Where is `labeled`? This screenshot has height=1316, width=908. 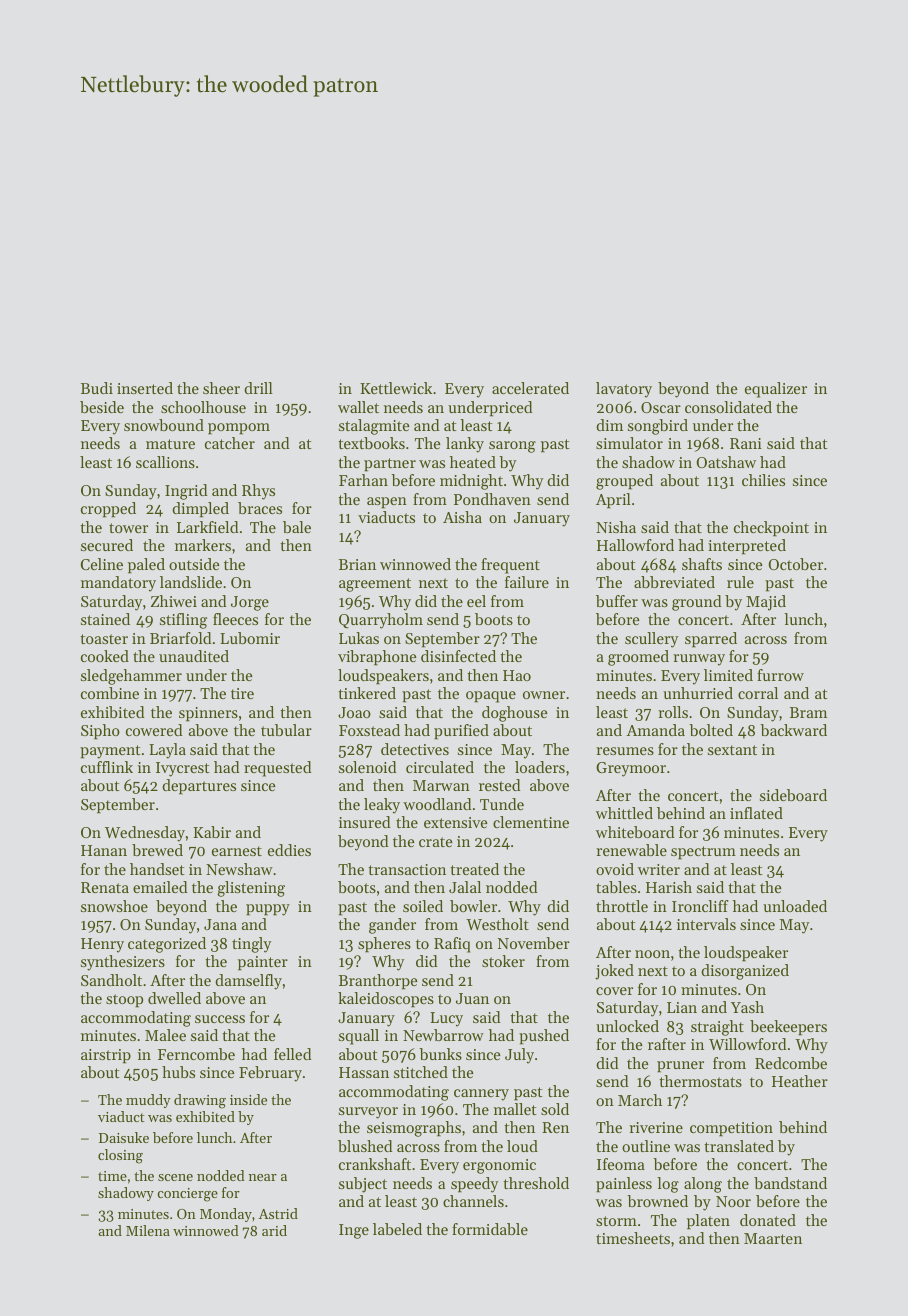
labeled is located at coordinates (397, 1229).
